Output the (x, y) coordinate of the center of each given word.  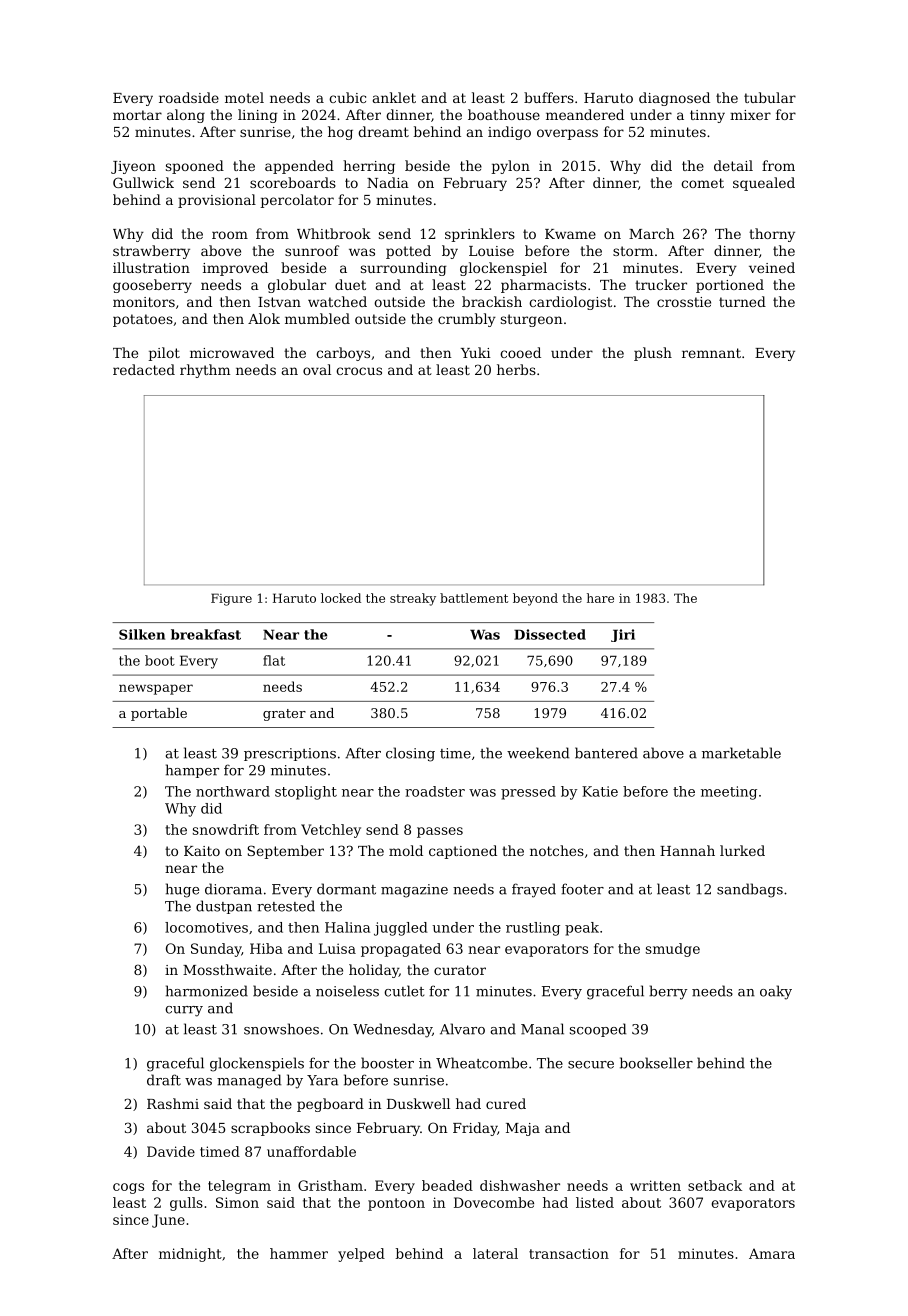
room (230, 235)
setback (715, 1185)
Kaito (202, 851)
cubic (347, 97)
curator (460, 970)
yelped (361, 1255)
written (655, 1185)
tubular (770, 97)
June (168, 1221)
